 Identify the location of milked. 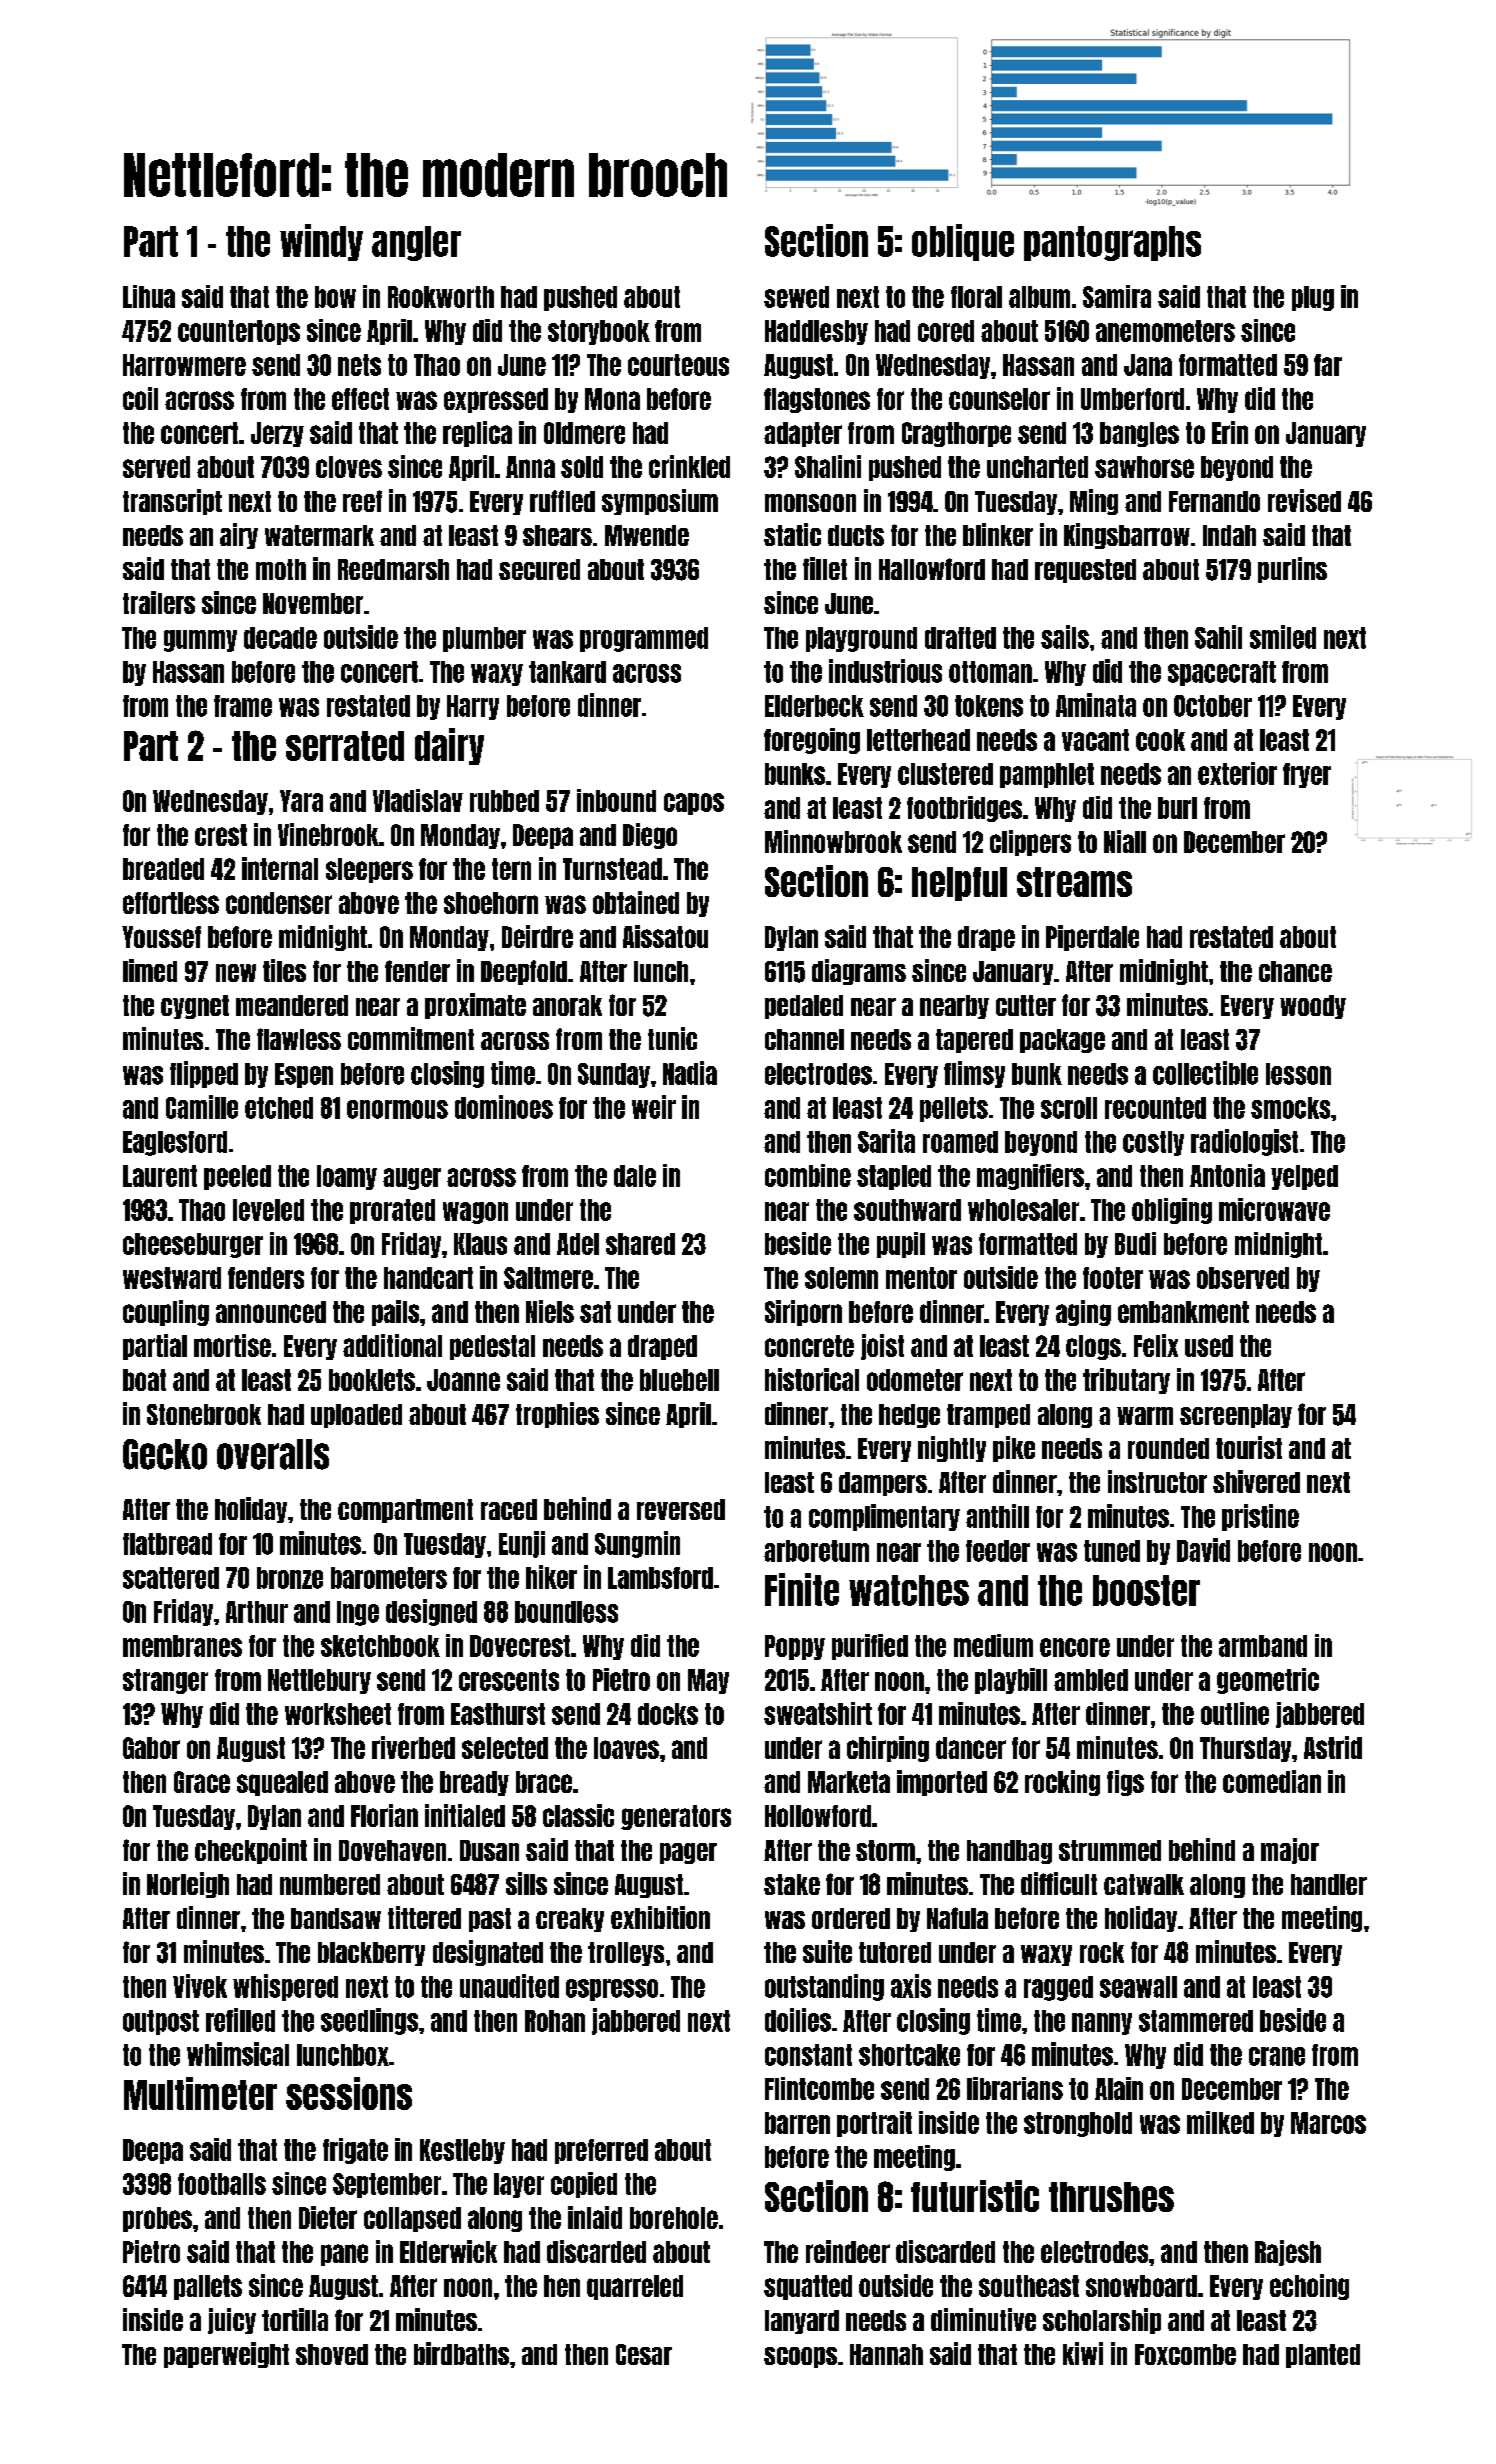
(1220, 2122).
